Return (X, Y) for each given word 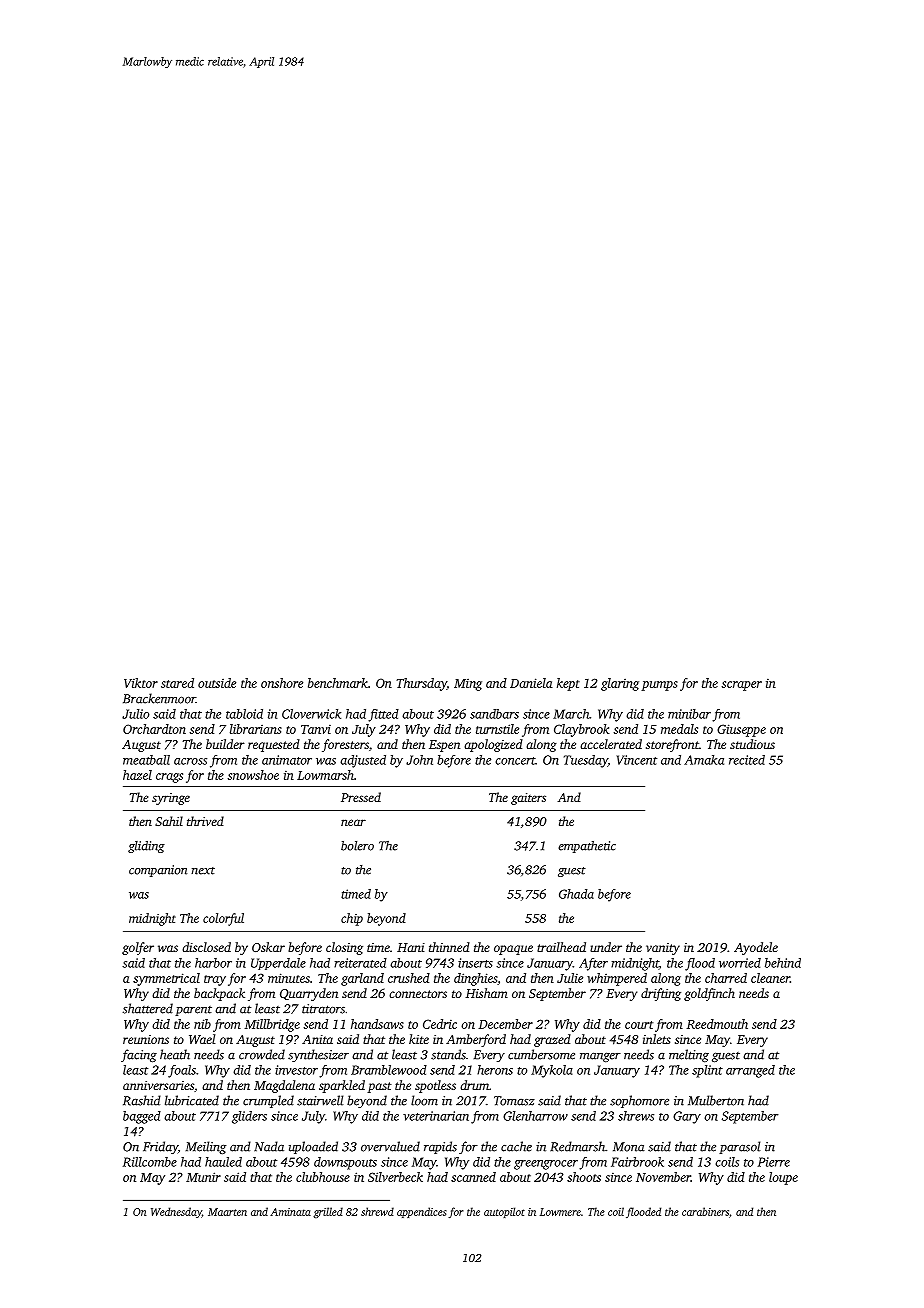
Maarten (227, 1212)
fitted (383, 715)
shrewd (377, 1211)
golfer (138, 948)
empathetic (587, 847)
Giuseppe (741, 730)
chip (352, 919)
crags (169, 778)
